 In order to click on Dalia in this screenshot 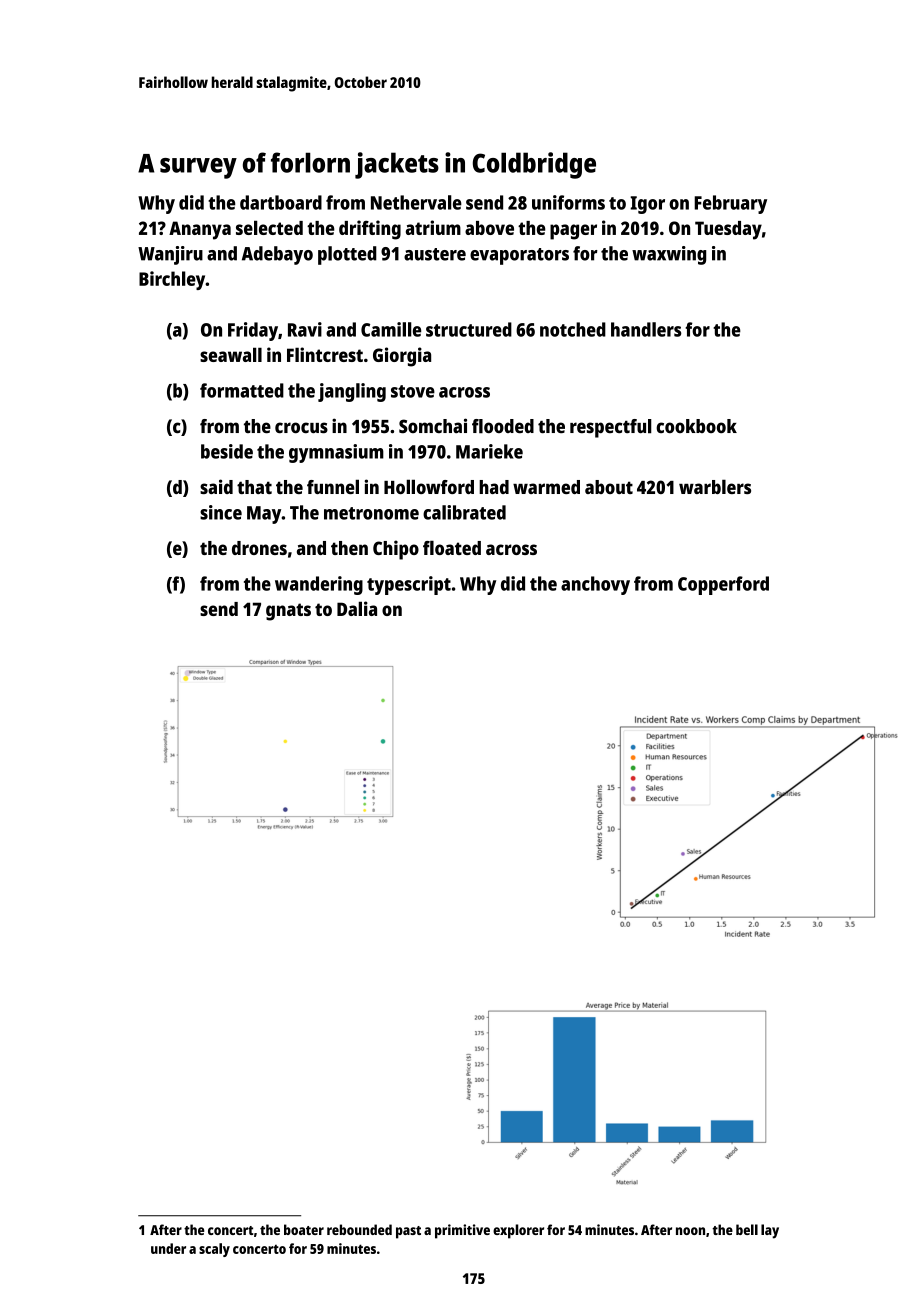, I will do `click(357, 608)`.
